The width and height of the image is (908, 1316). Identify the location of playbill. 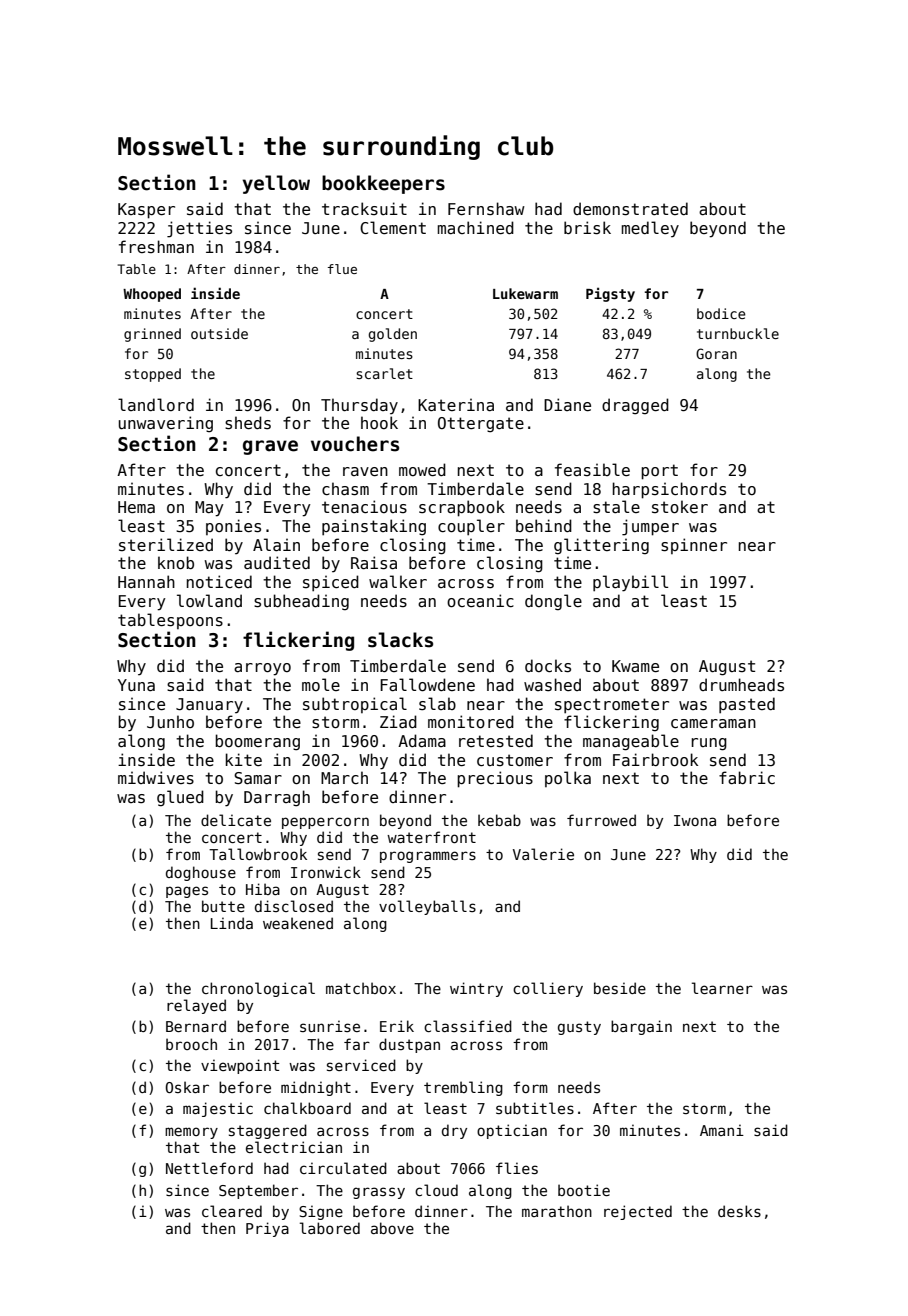
(630, 583).
